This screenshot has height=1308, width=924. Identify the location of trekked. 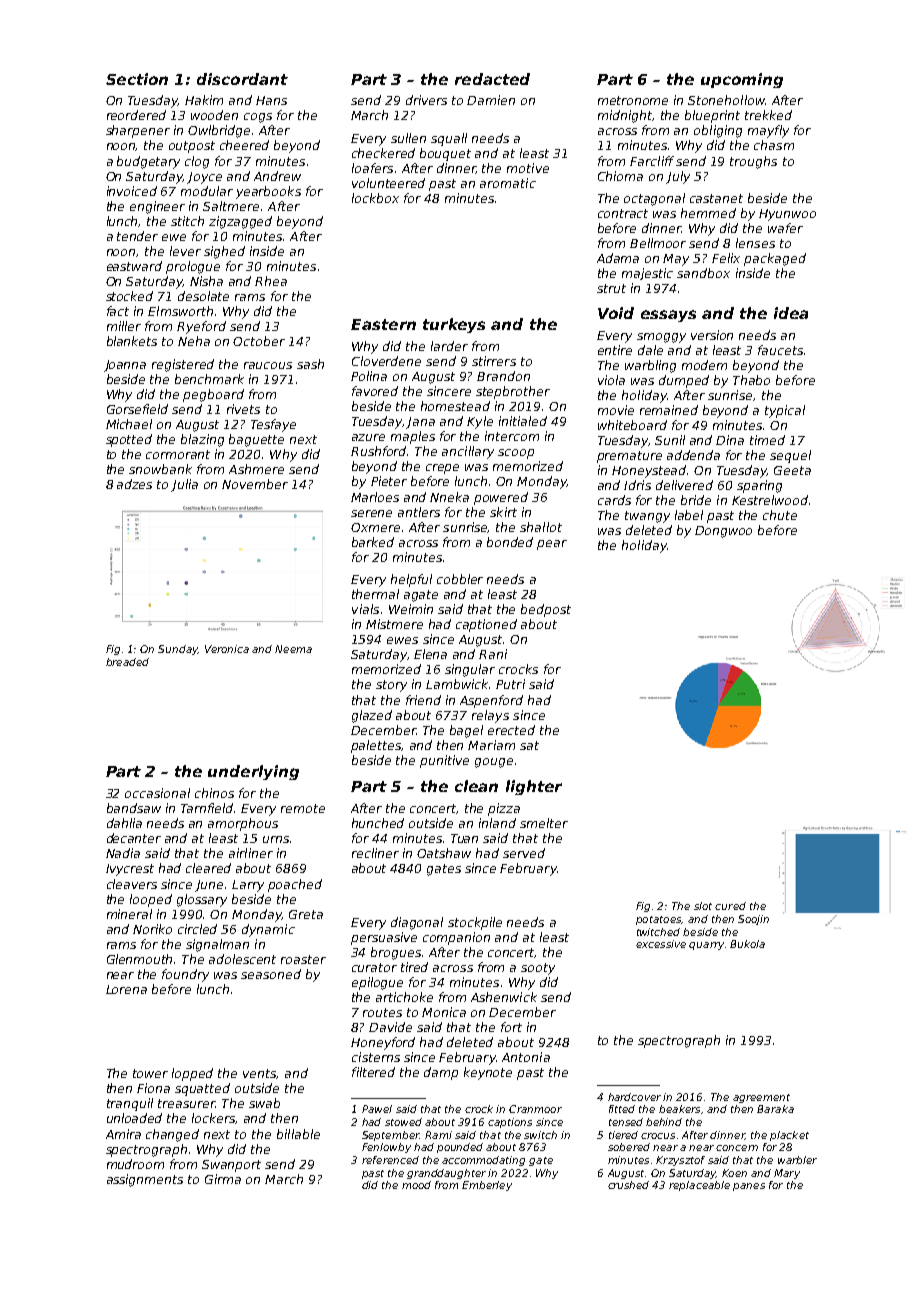
(768, 115).
